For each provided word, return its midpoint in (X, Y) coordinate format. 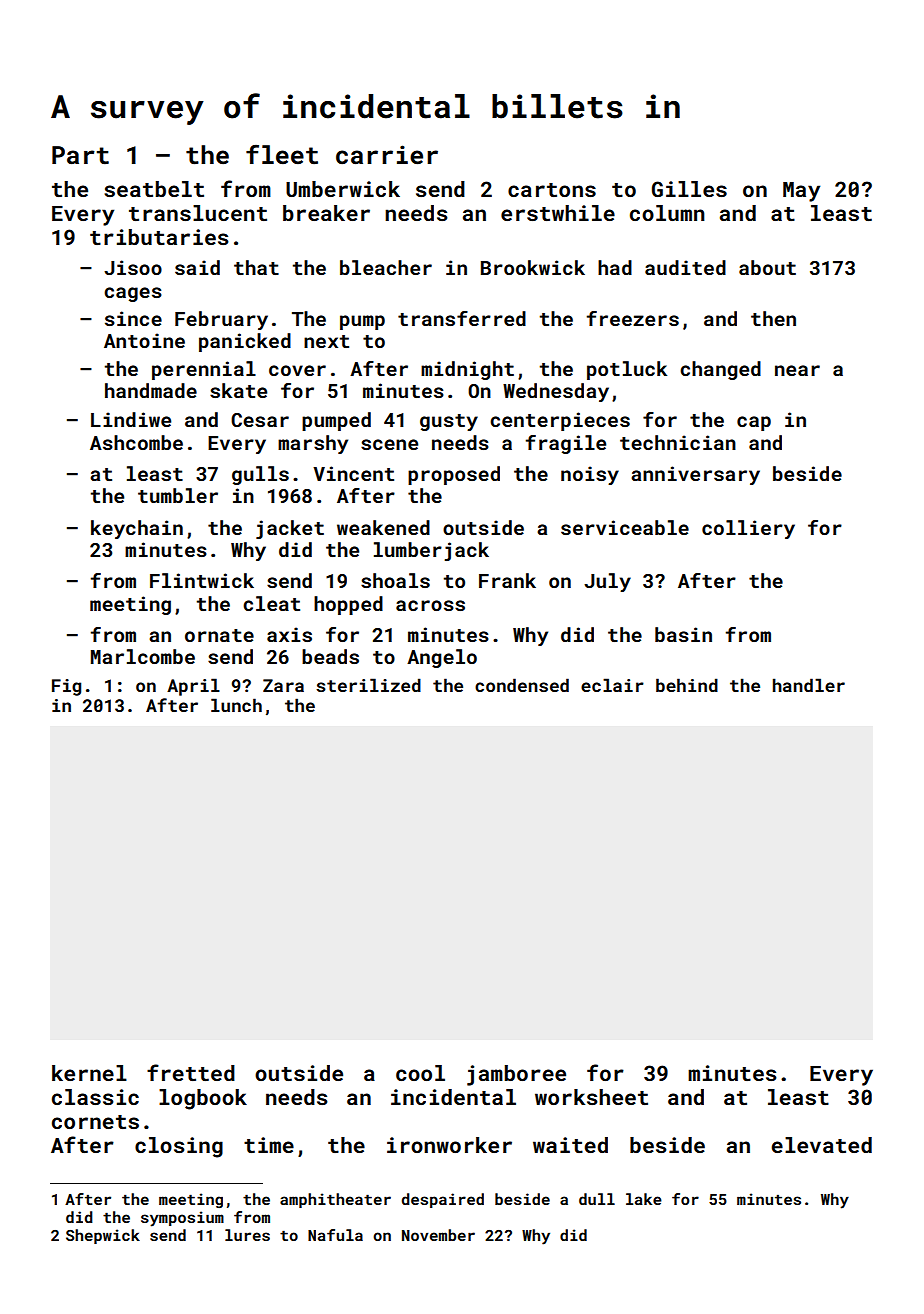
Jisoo (133, 267)
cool (420, 1073)
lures (247, 1235)
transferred (462, 318)
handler (809, 685)
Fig (66, 687)
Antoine (144, 340)
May (801, 192)
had (615, 267)
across (430, 605)
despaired (443, 1200)
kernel (89, 1073)
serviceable (625, 527)
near (797, 370)
